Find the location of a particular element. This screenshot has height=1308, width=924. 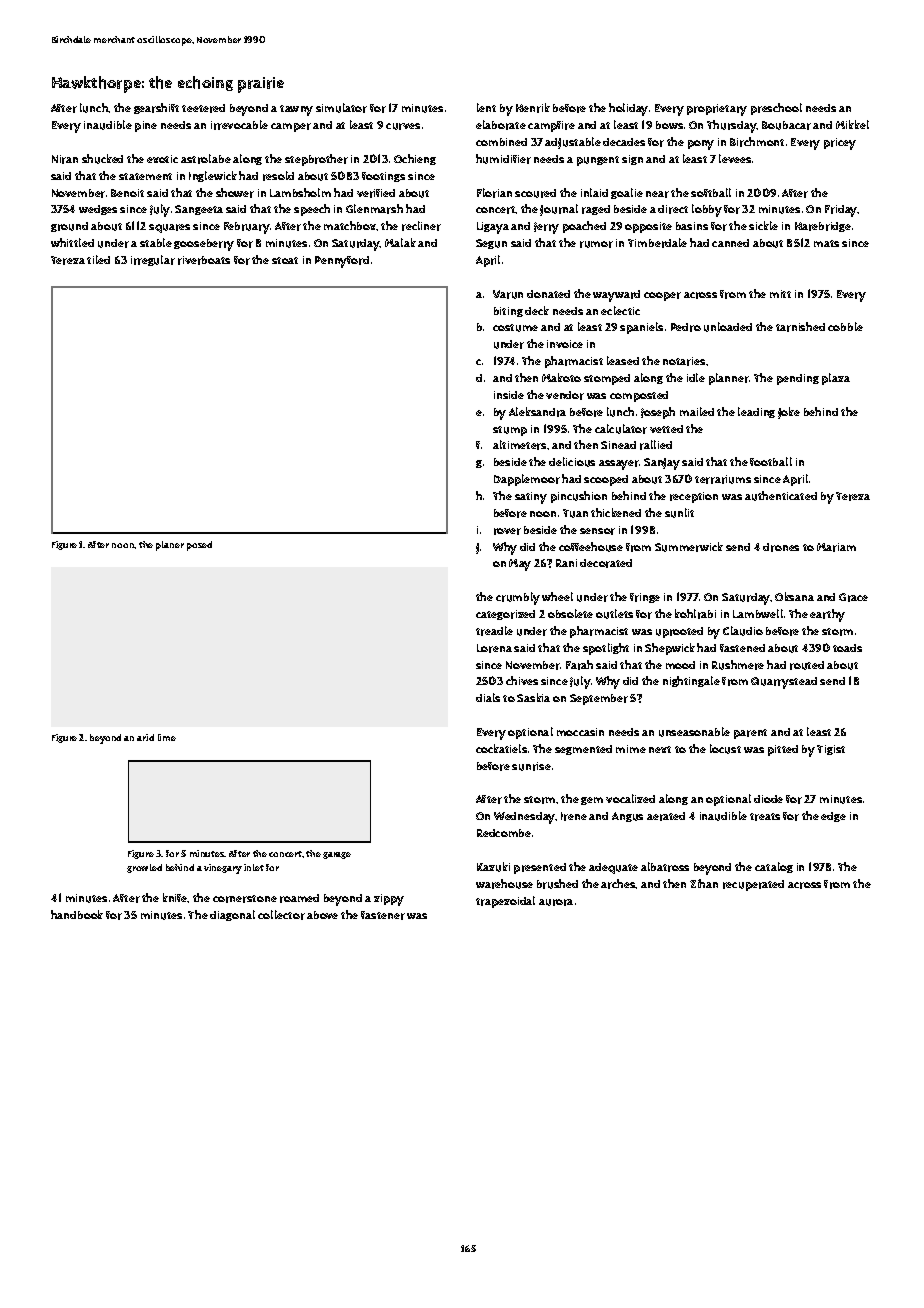

Benoit is located at coordinates (127, 193).
